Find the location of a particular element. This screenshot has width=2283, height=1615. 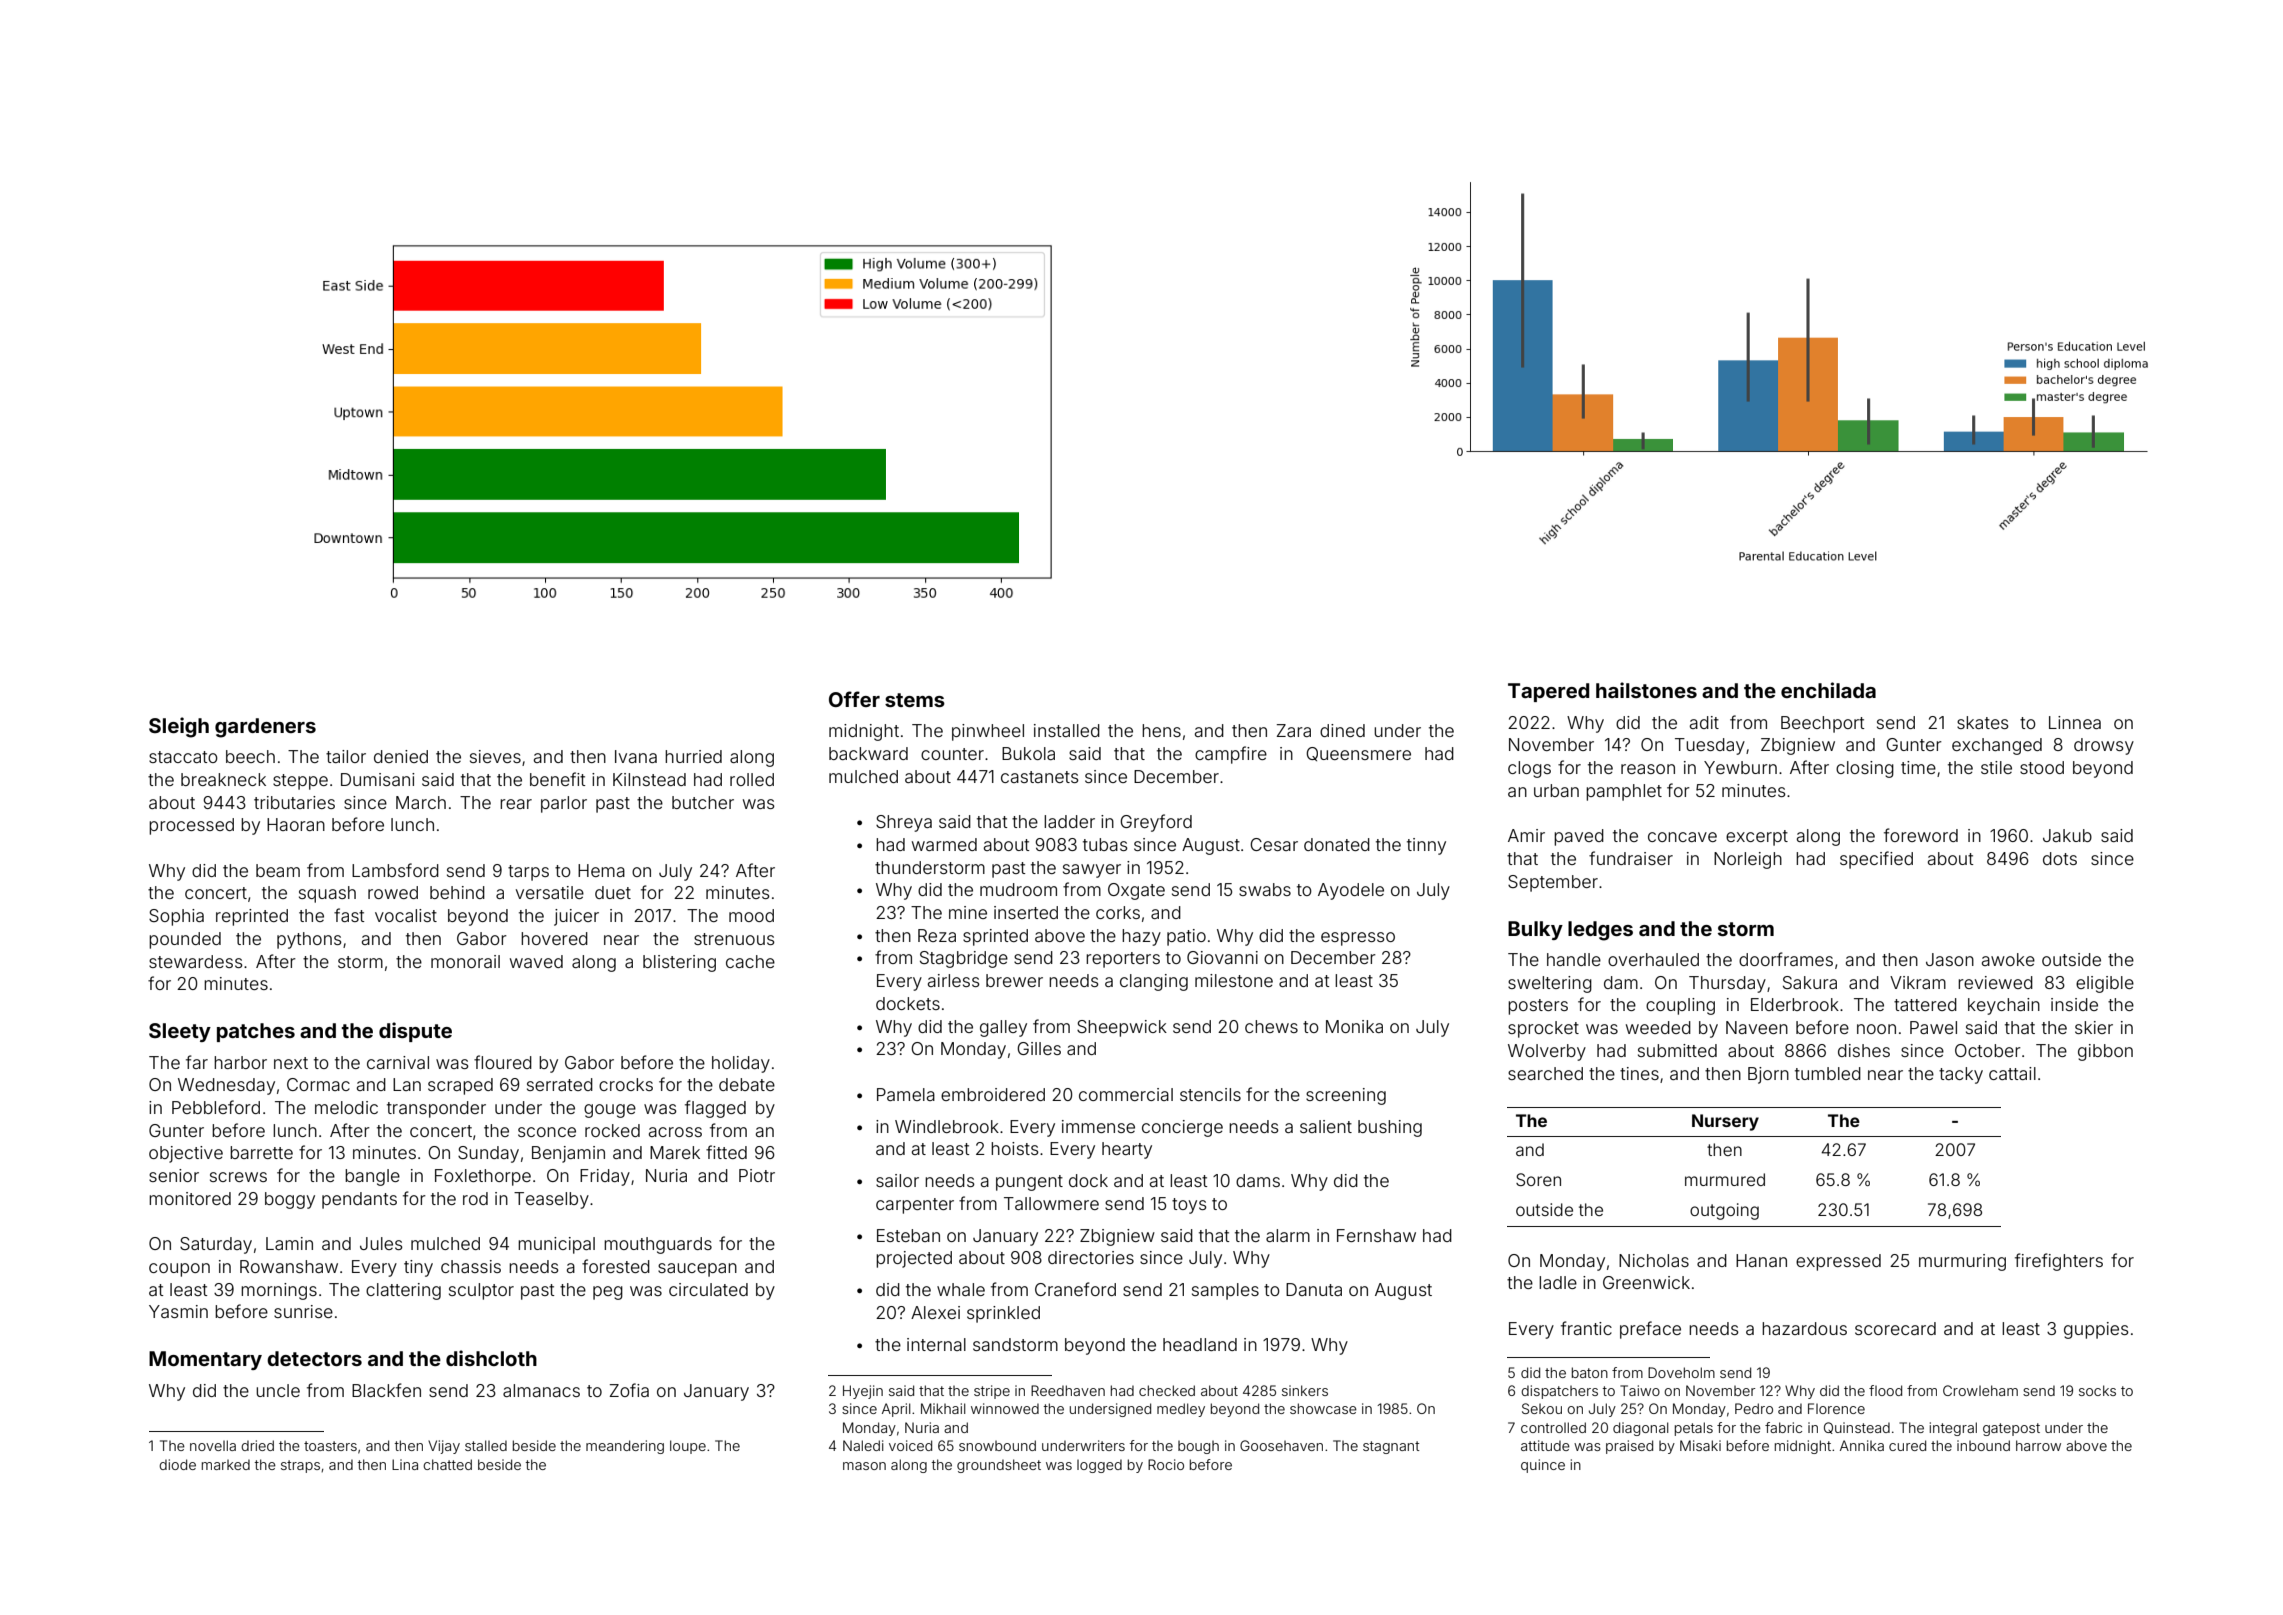

enchilada is located at coordinates (1828, 690).
